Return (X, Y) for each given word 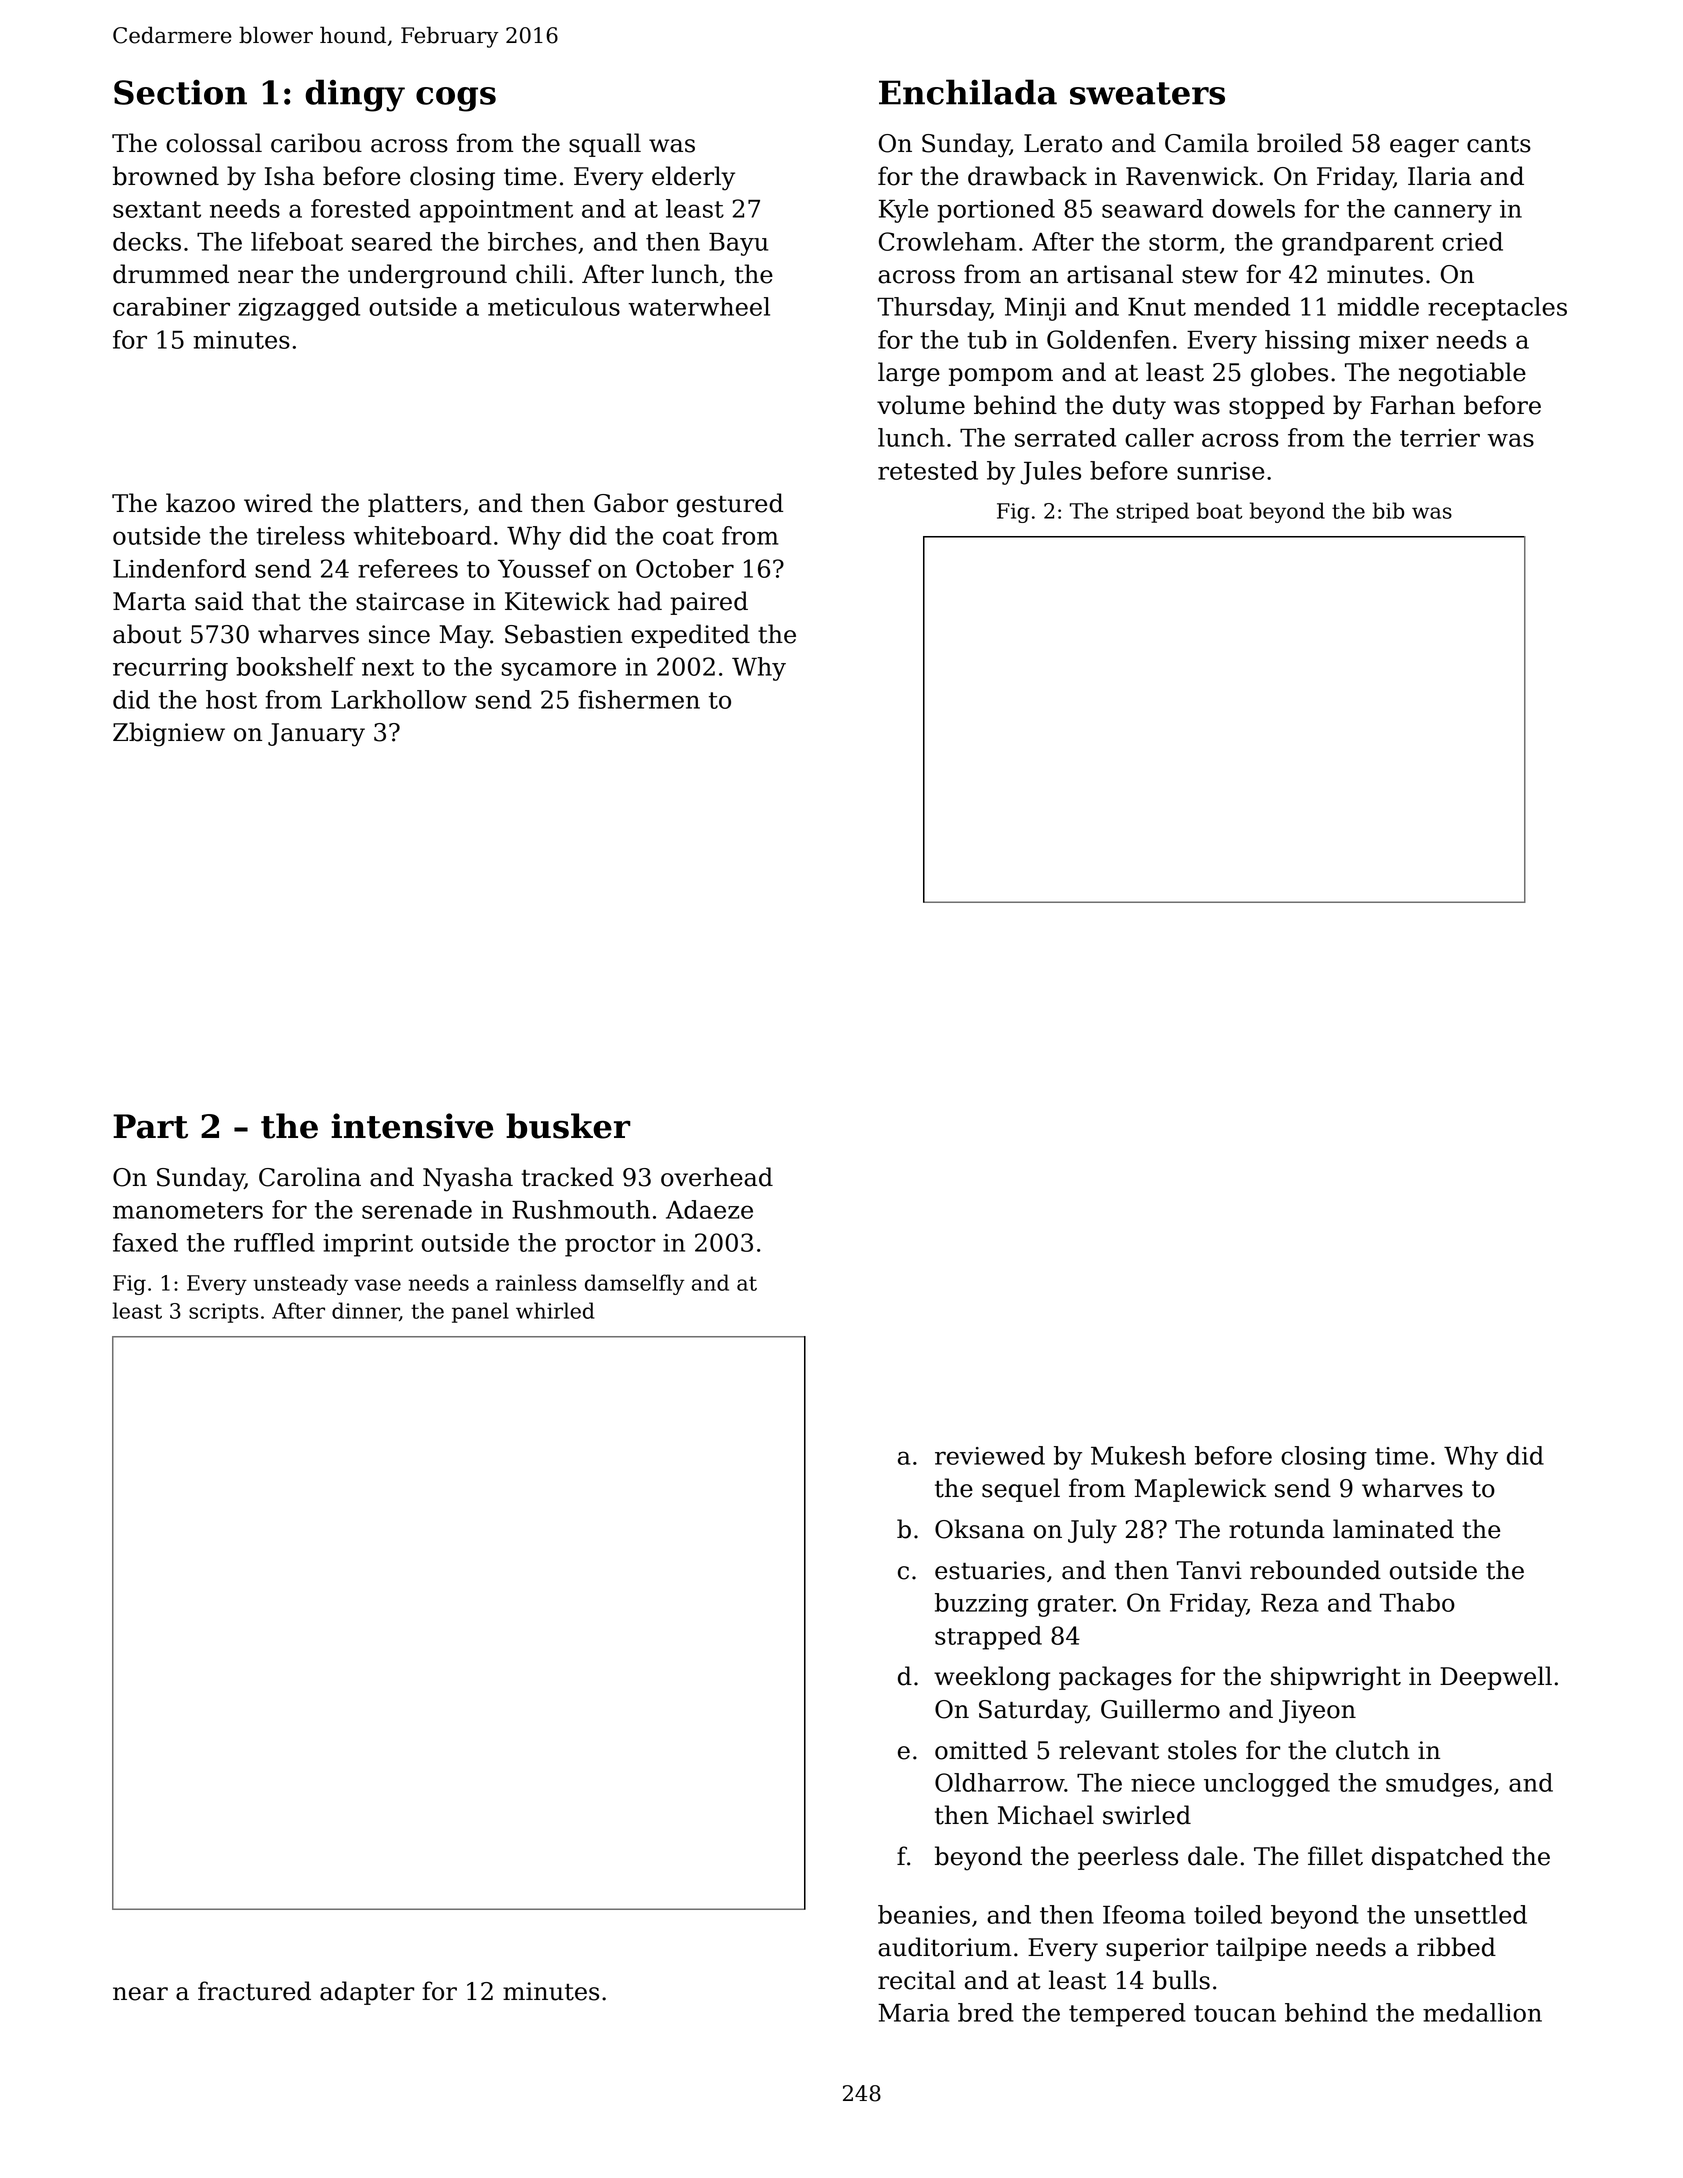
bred (986, 2012)
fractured (254, 1991)
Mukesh (1138, 1455)
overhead (717, 1177)
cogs (456, 99)
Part (150, 1126)
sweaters (1147, 93)
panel (480, 1312)
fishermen (639, 699)
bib (1388, 510)
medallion (1482, 2012)
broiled (1300, 143)
